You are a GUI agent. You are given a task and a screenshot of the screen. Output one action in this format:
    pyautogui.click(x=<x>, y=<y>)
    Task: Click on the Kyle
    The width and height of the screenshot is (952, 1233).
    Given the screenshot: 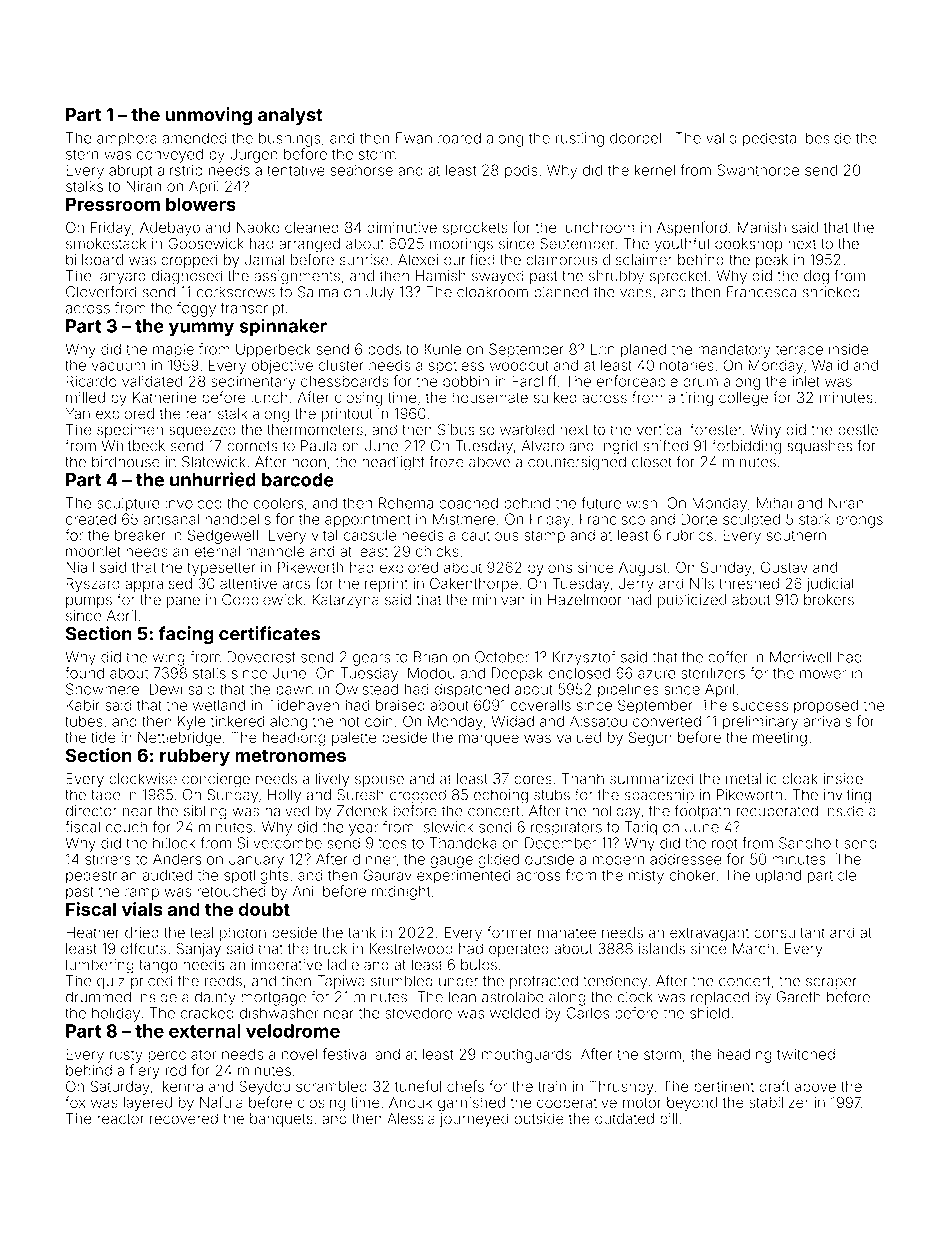 What is the action you would take?
    pyautogui.click(x=192, y=723)
